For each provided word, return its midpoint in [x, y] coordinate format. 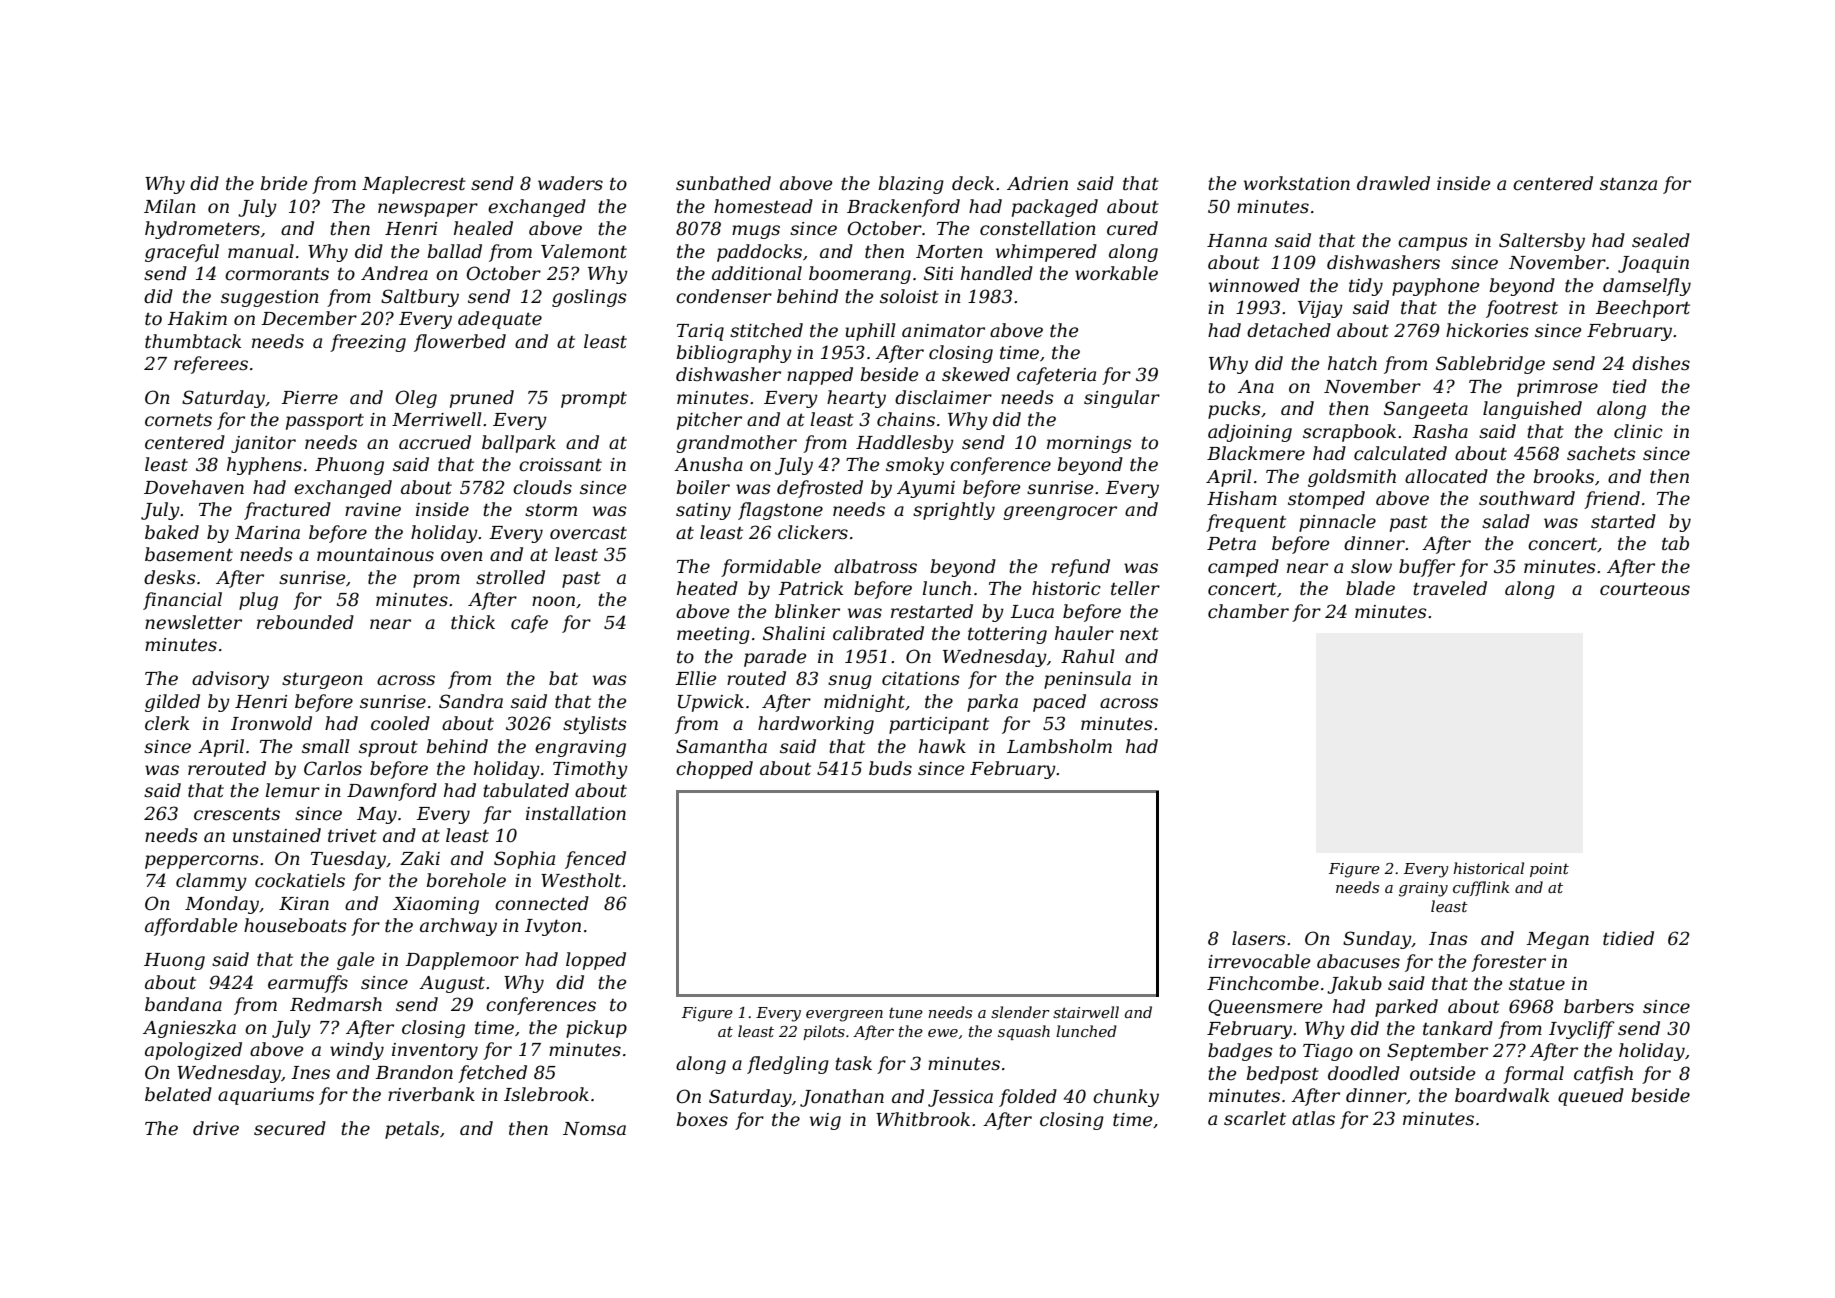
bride [284, 183]
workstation [1297, 183]
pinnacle [1337, 523]
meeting [713, 635]
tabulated [526, 790]
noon [553, 601]
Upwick [711, 703]
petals [412, 1130]
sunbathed [723, 183]
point [1549, 870]
